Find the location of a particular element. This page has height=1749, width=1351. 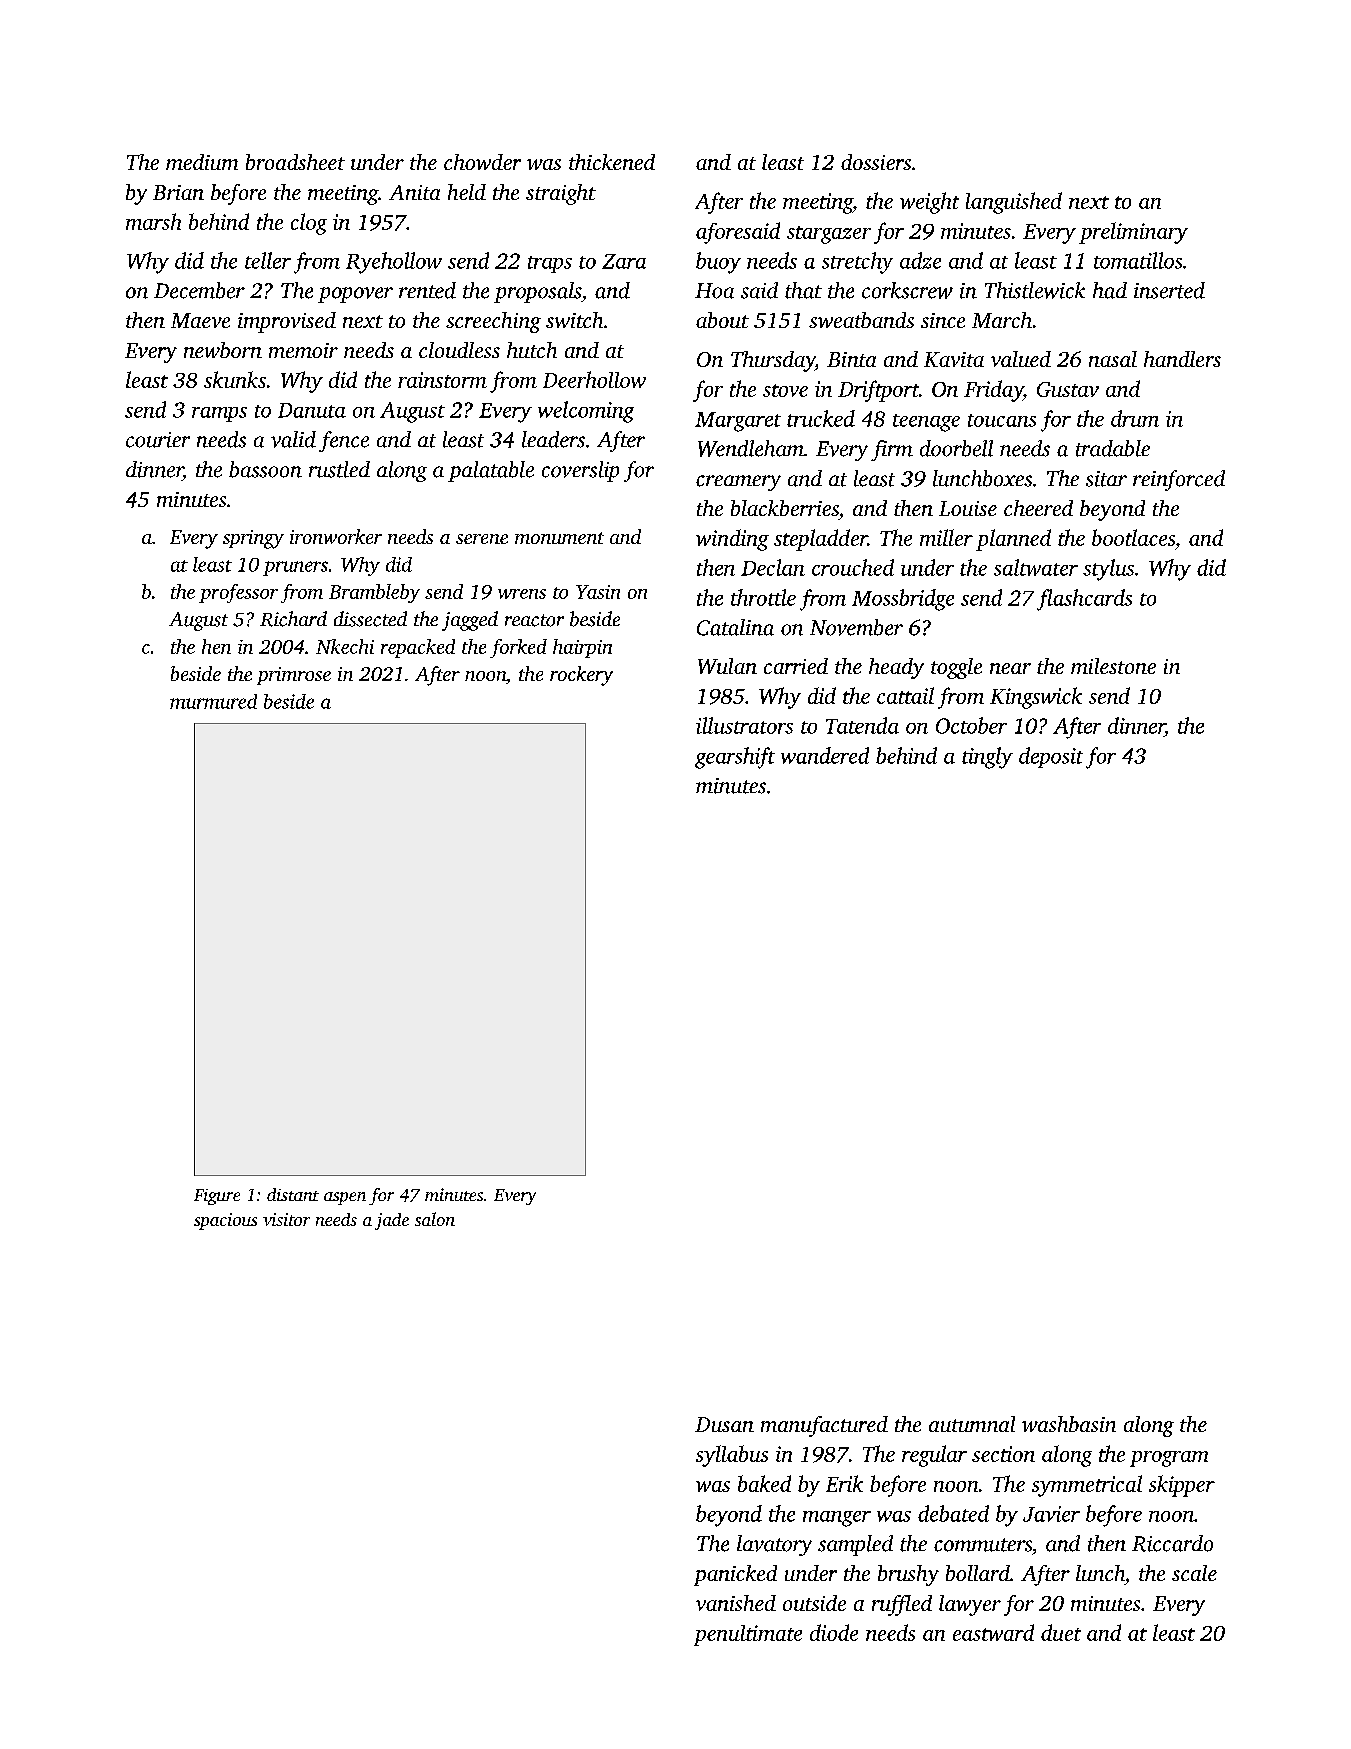

gearshift is located at coordinates (735, 758).
